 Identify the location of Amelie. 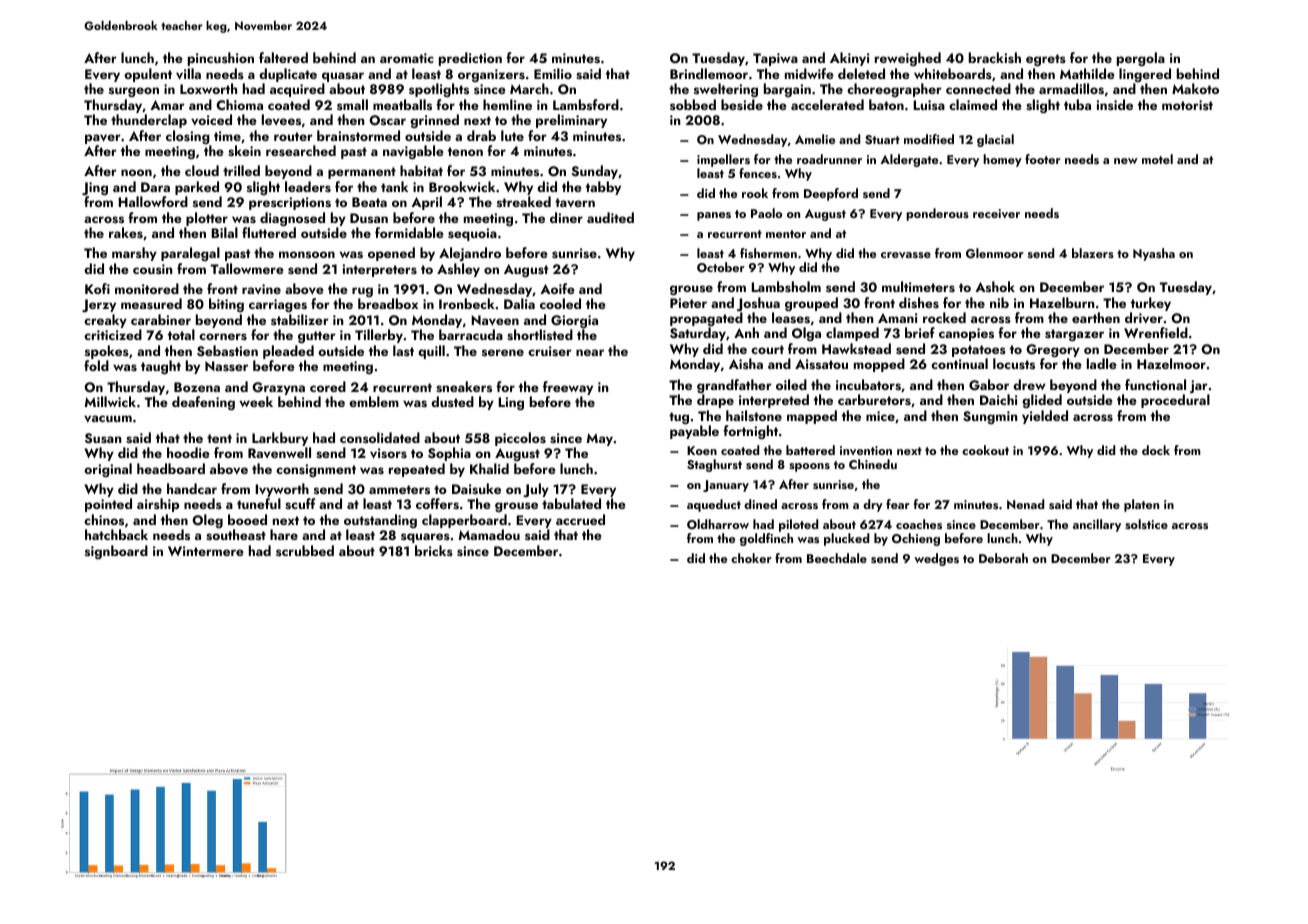
(815, 139).
